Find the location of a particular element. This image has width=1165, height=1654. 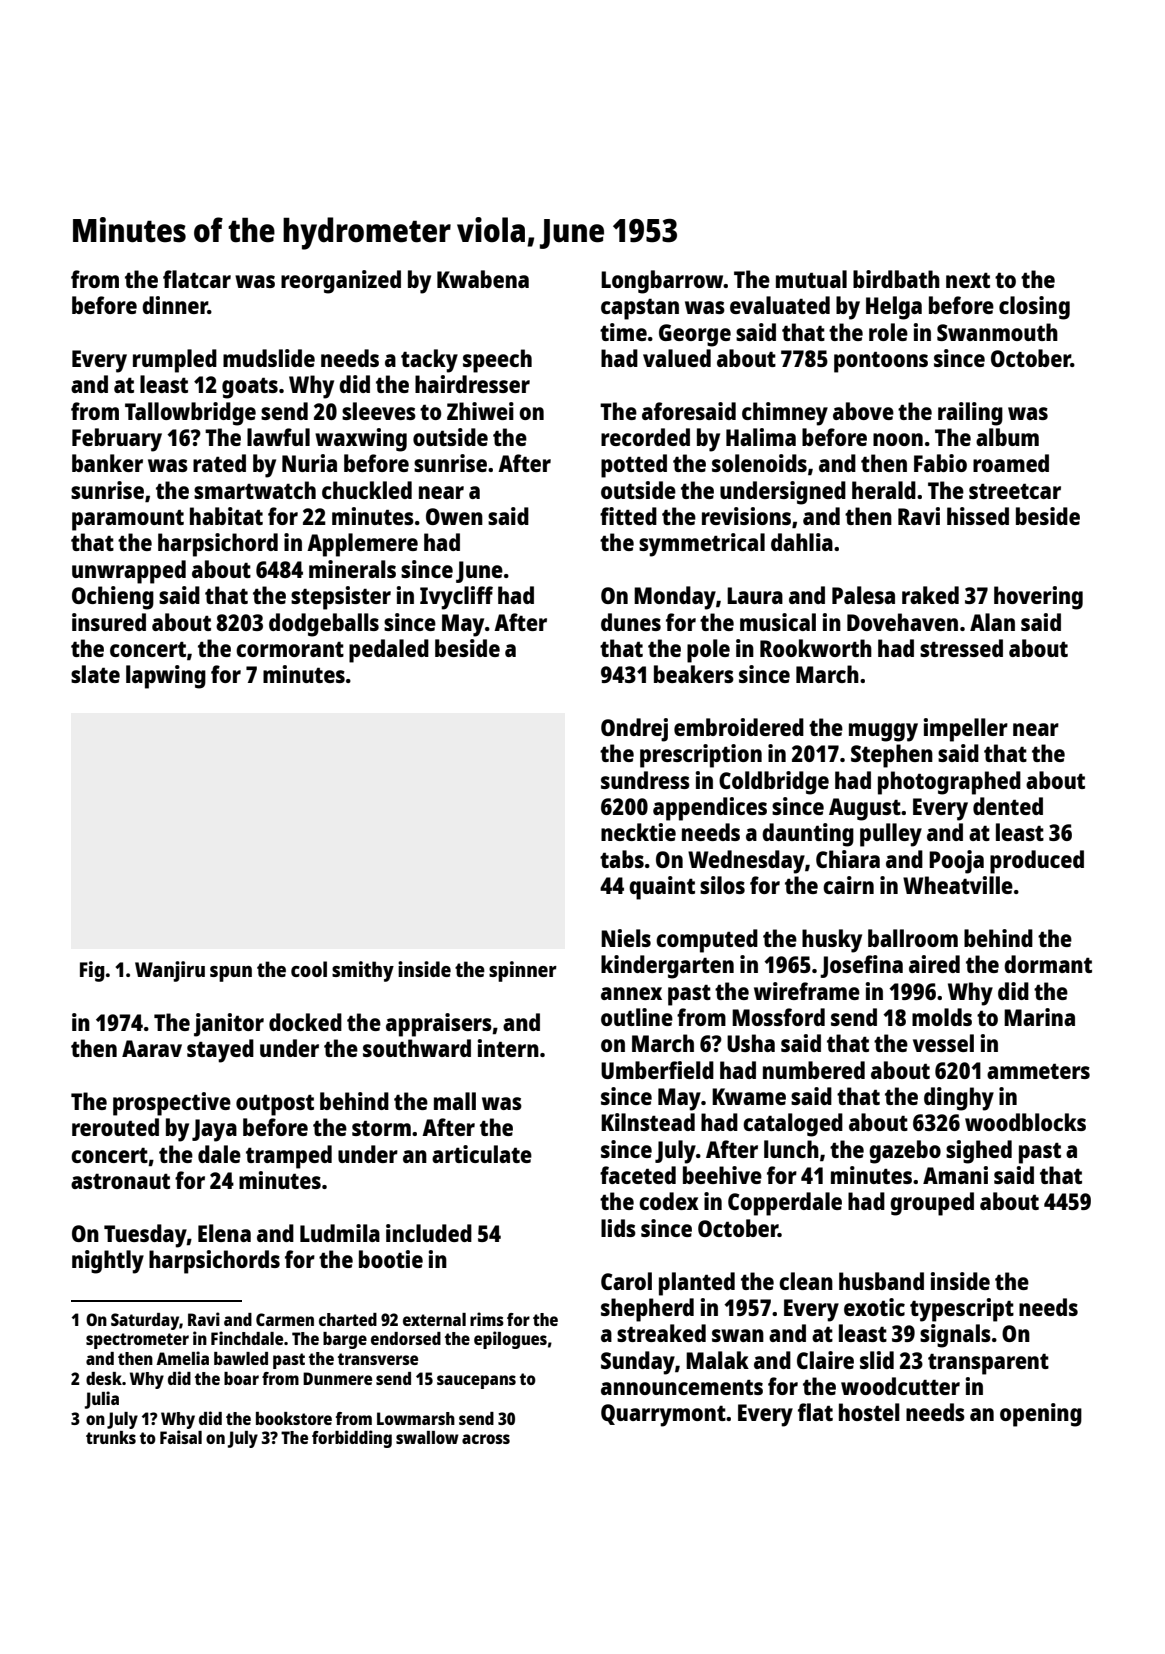

Faisal is located at coordinates (181, 1437).
